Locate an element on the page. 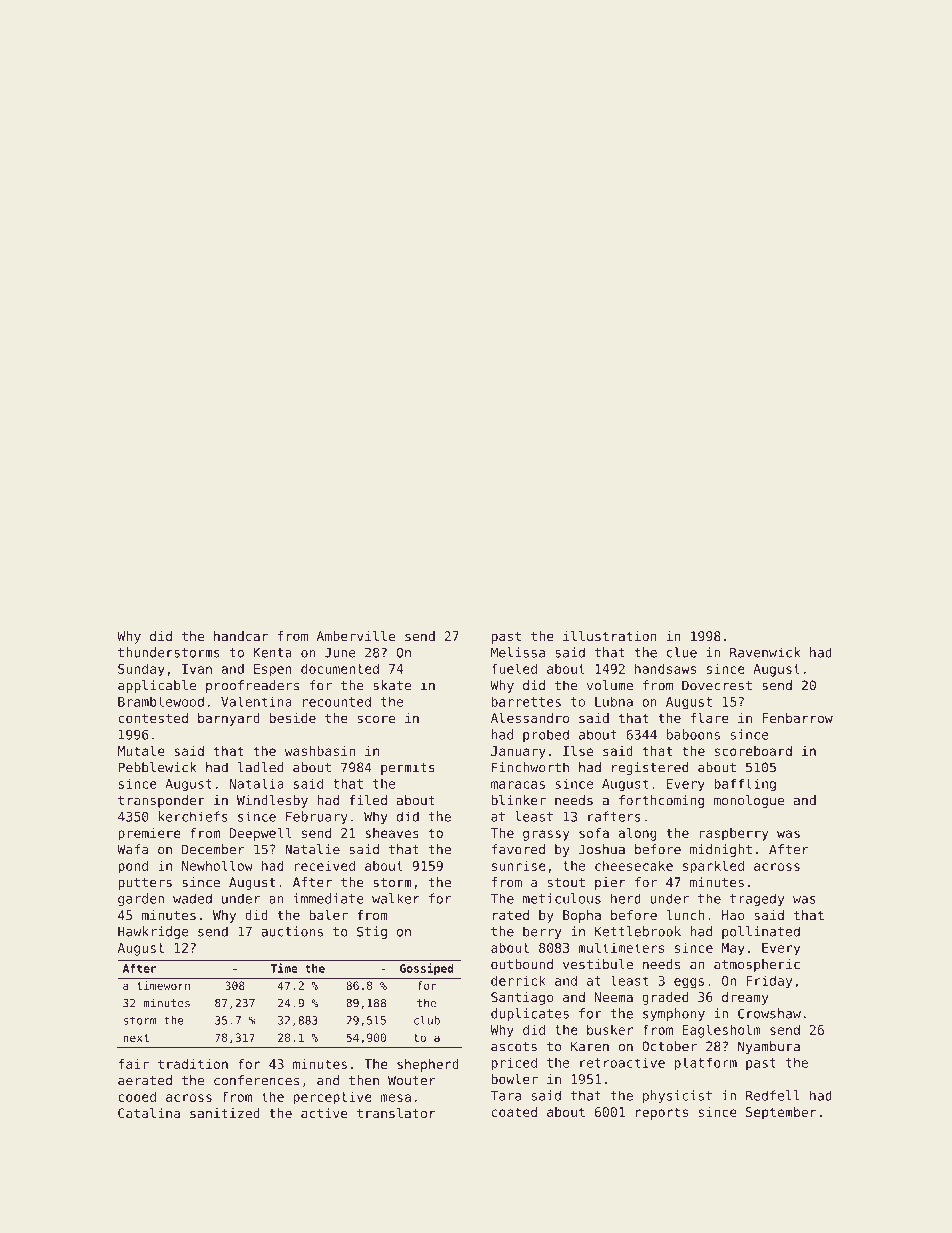 Image resolution: width=952 pixels, height=1233 pixels. Amberville is located at coordinates (356, 636).
